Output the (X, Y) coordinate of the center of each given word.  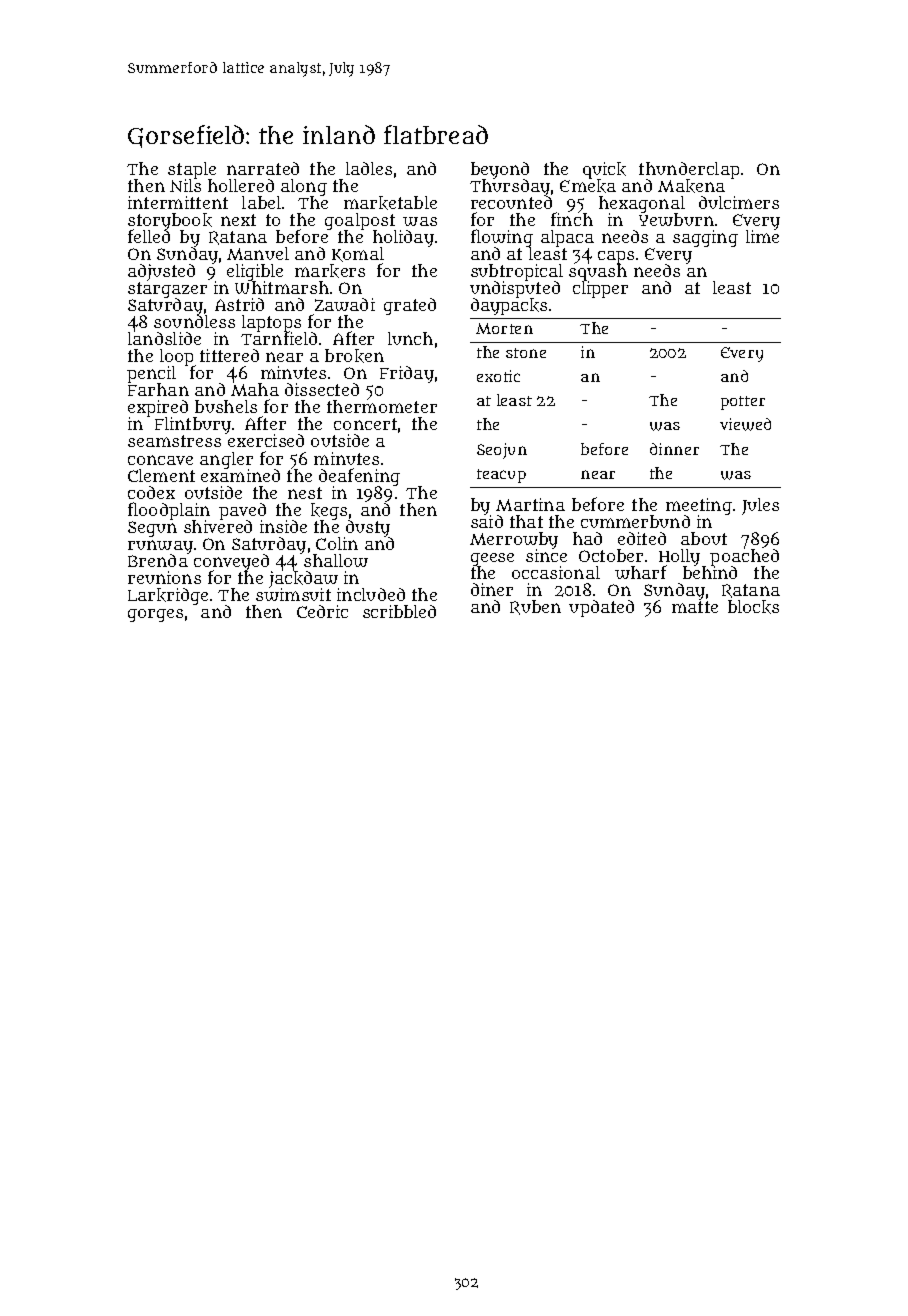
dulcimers (739, 202)
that (526, 521)
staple (192, 170)
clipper (600, 289)
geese (492, 560)
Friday (407, 374)
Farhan (158, 390)
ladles (369, 168)
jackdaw (303, 579)
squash (598, 273)
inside (283, 526)
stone (526, 353)
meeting (699, 506)
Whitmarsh (282, 287)
